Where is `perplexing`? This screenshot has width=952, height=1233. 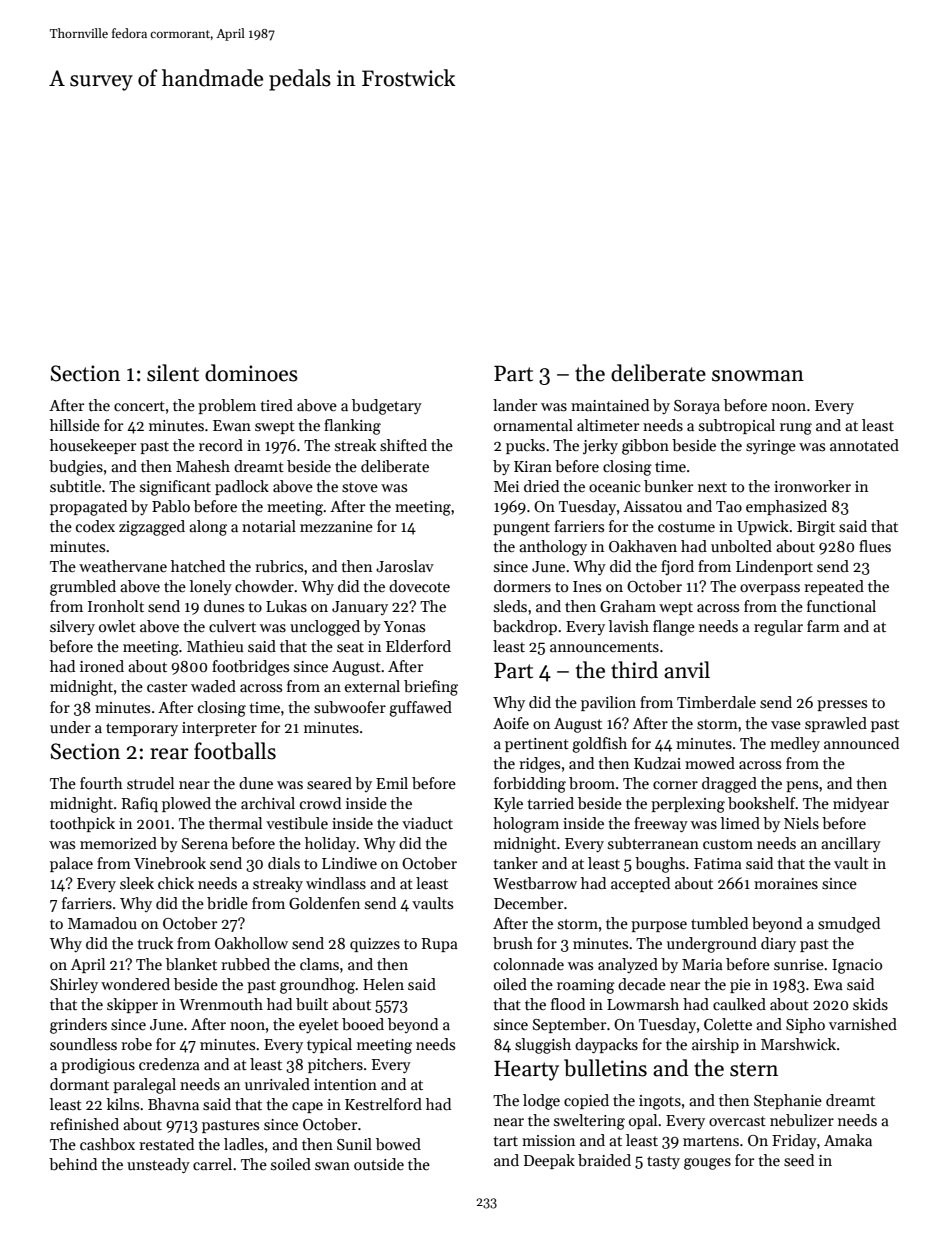 perplexing is located at coordinates (688, 805).
